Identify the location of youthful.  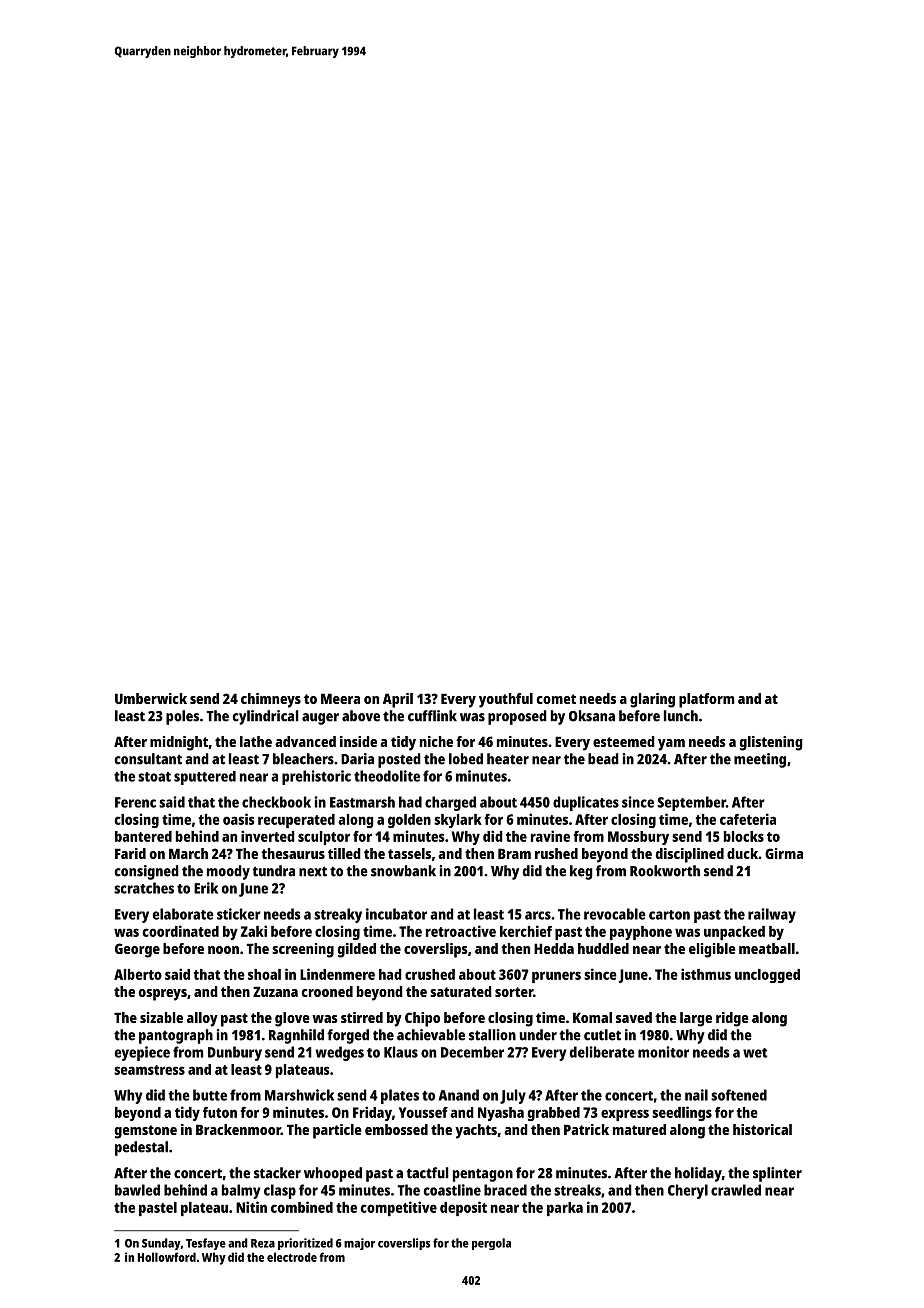
(506, 700).
